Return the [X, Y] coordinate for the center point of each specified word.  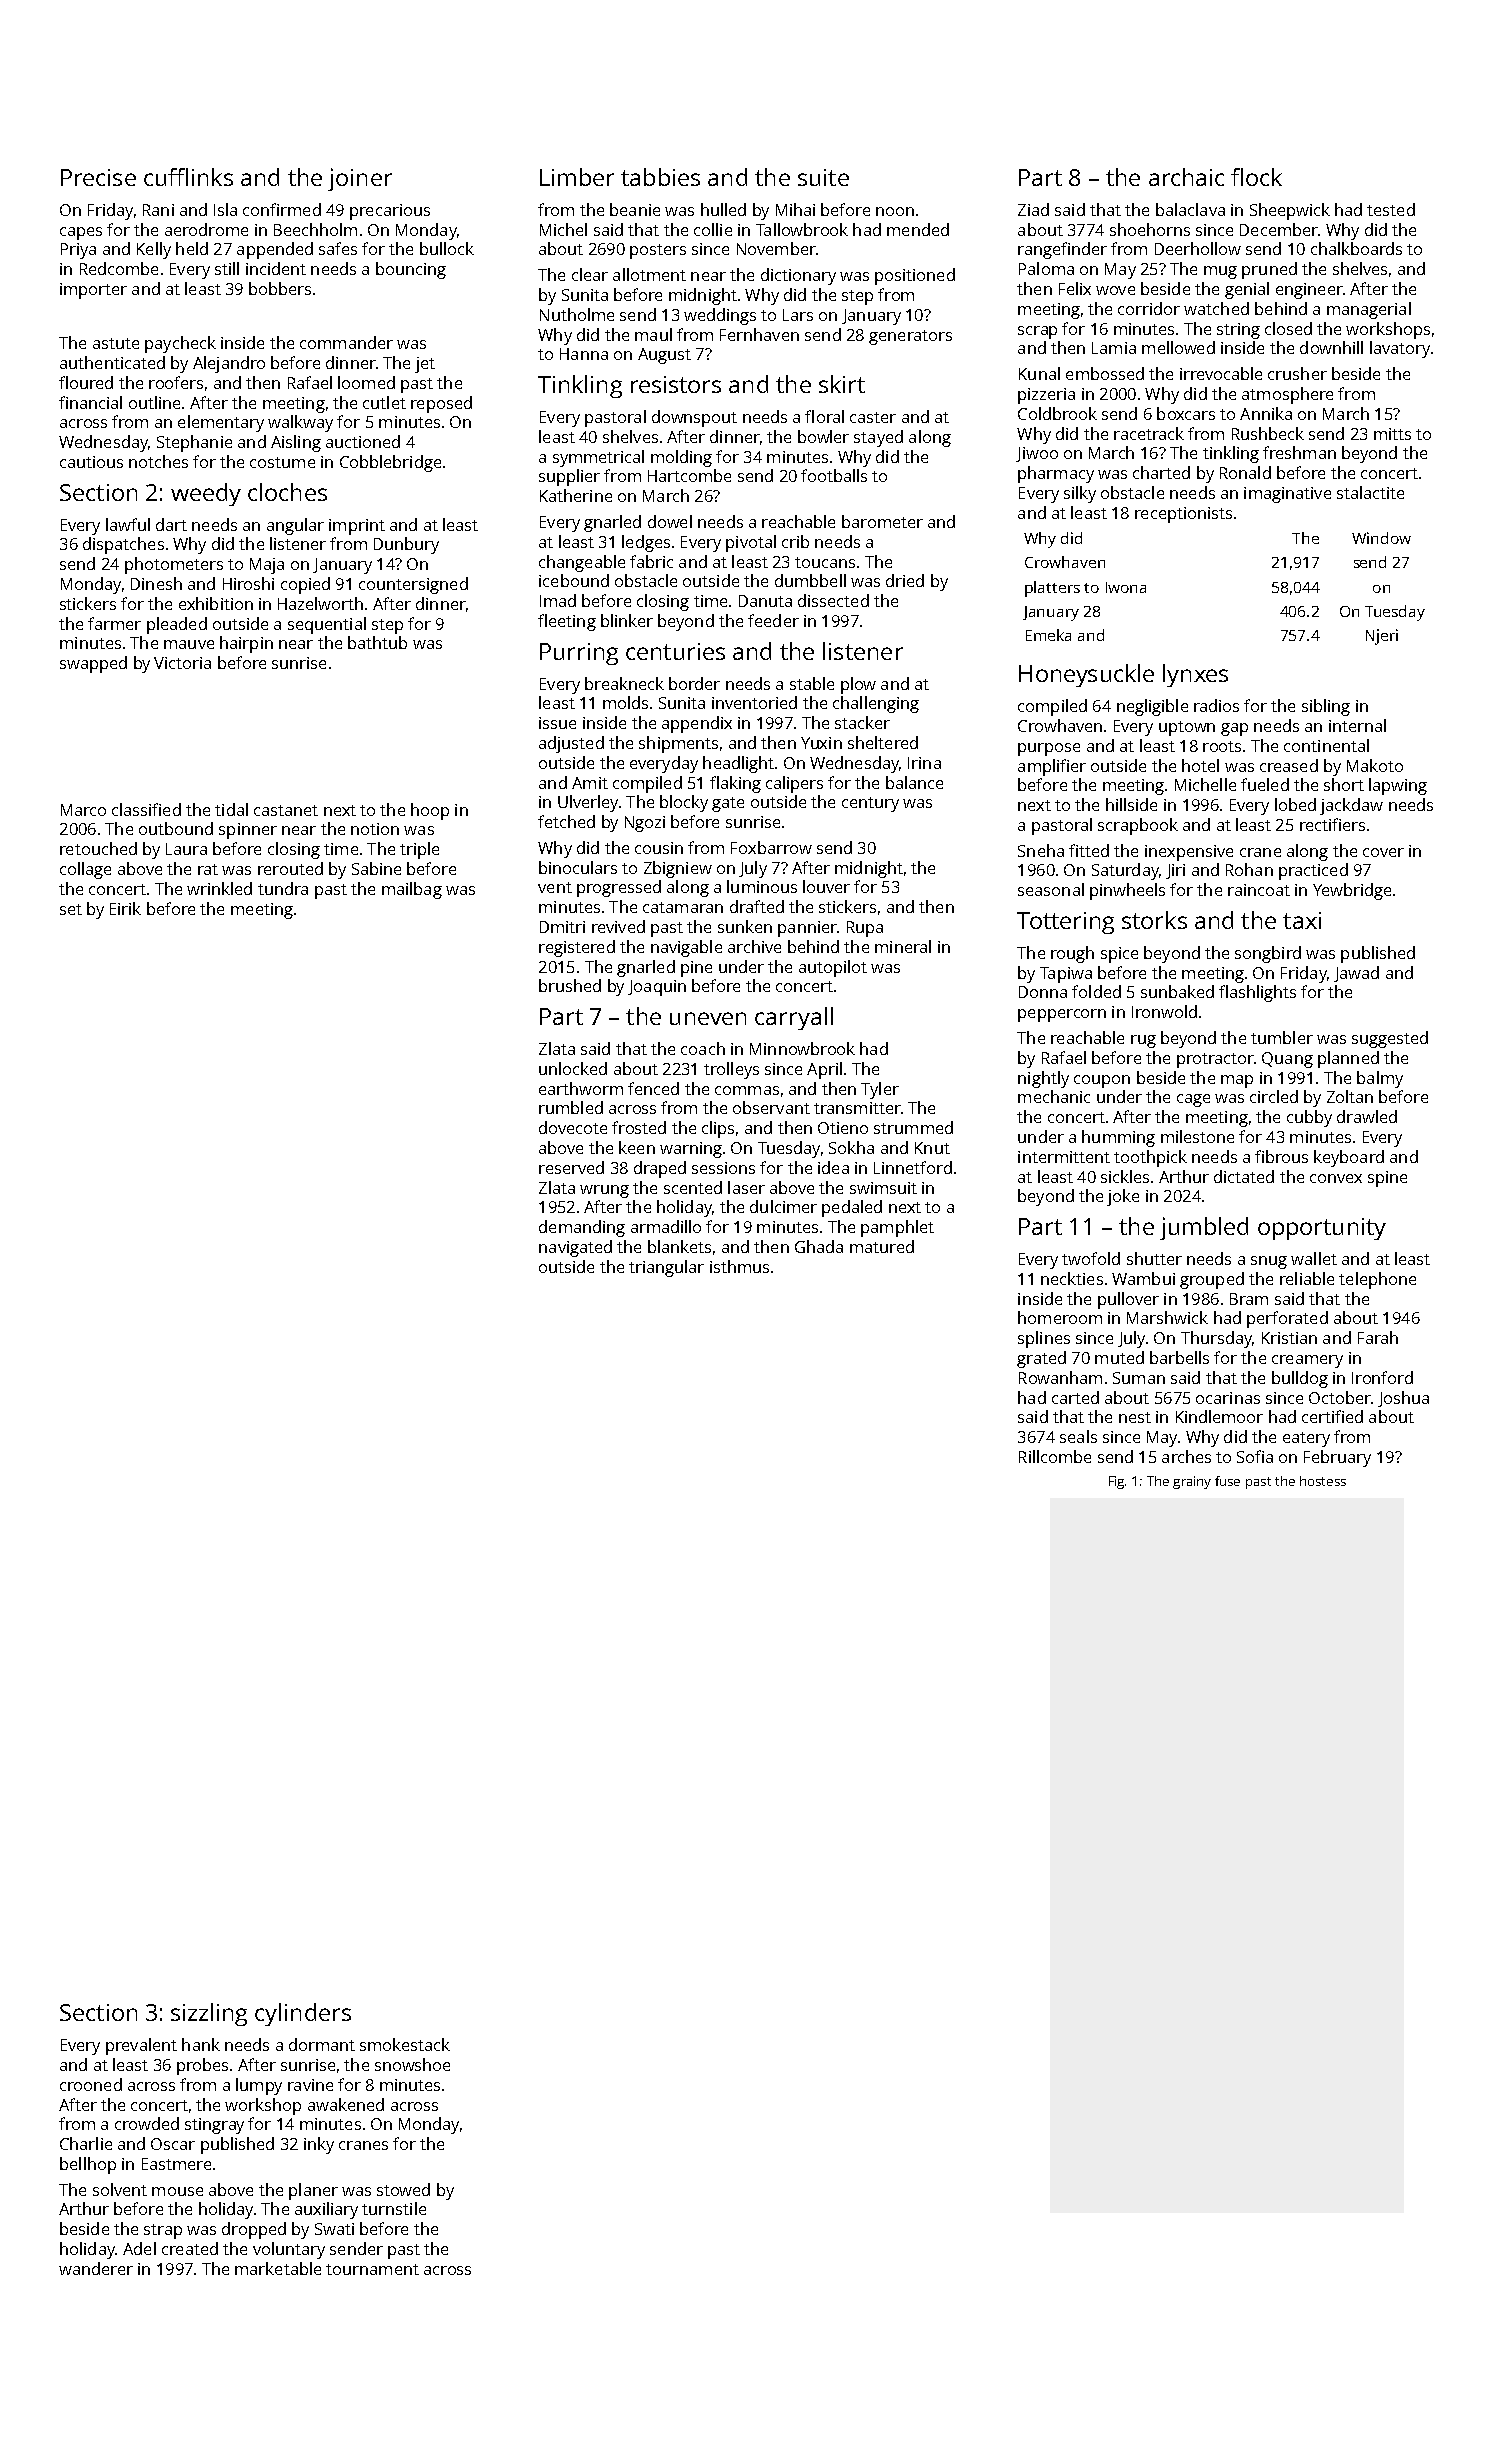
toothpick [1150, 1158]
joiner [360, 179]
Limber [577, 177]
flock [1256, 177]
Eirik [125, 908]
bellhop [88, 2165]
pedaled [852, 1208]
